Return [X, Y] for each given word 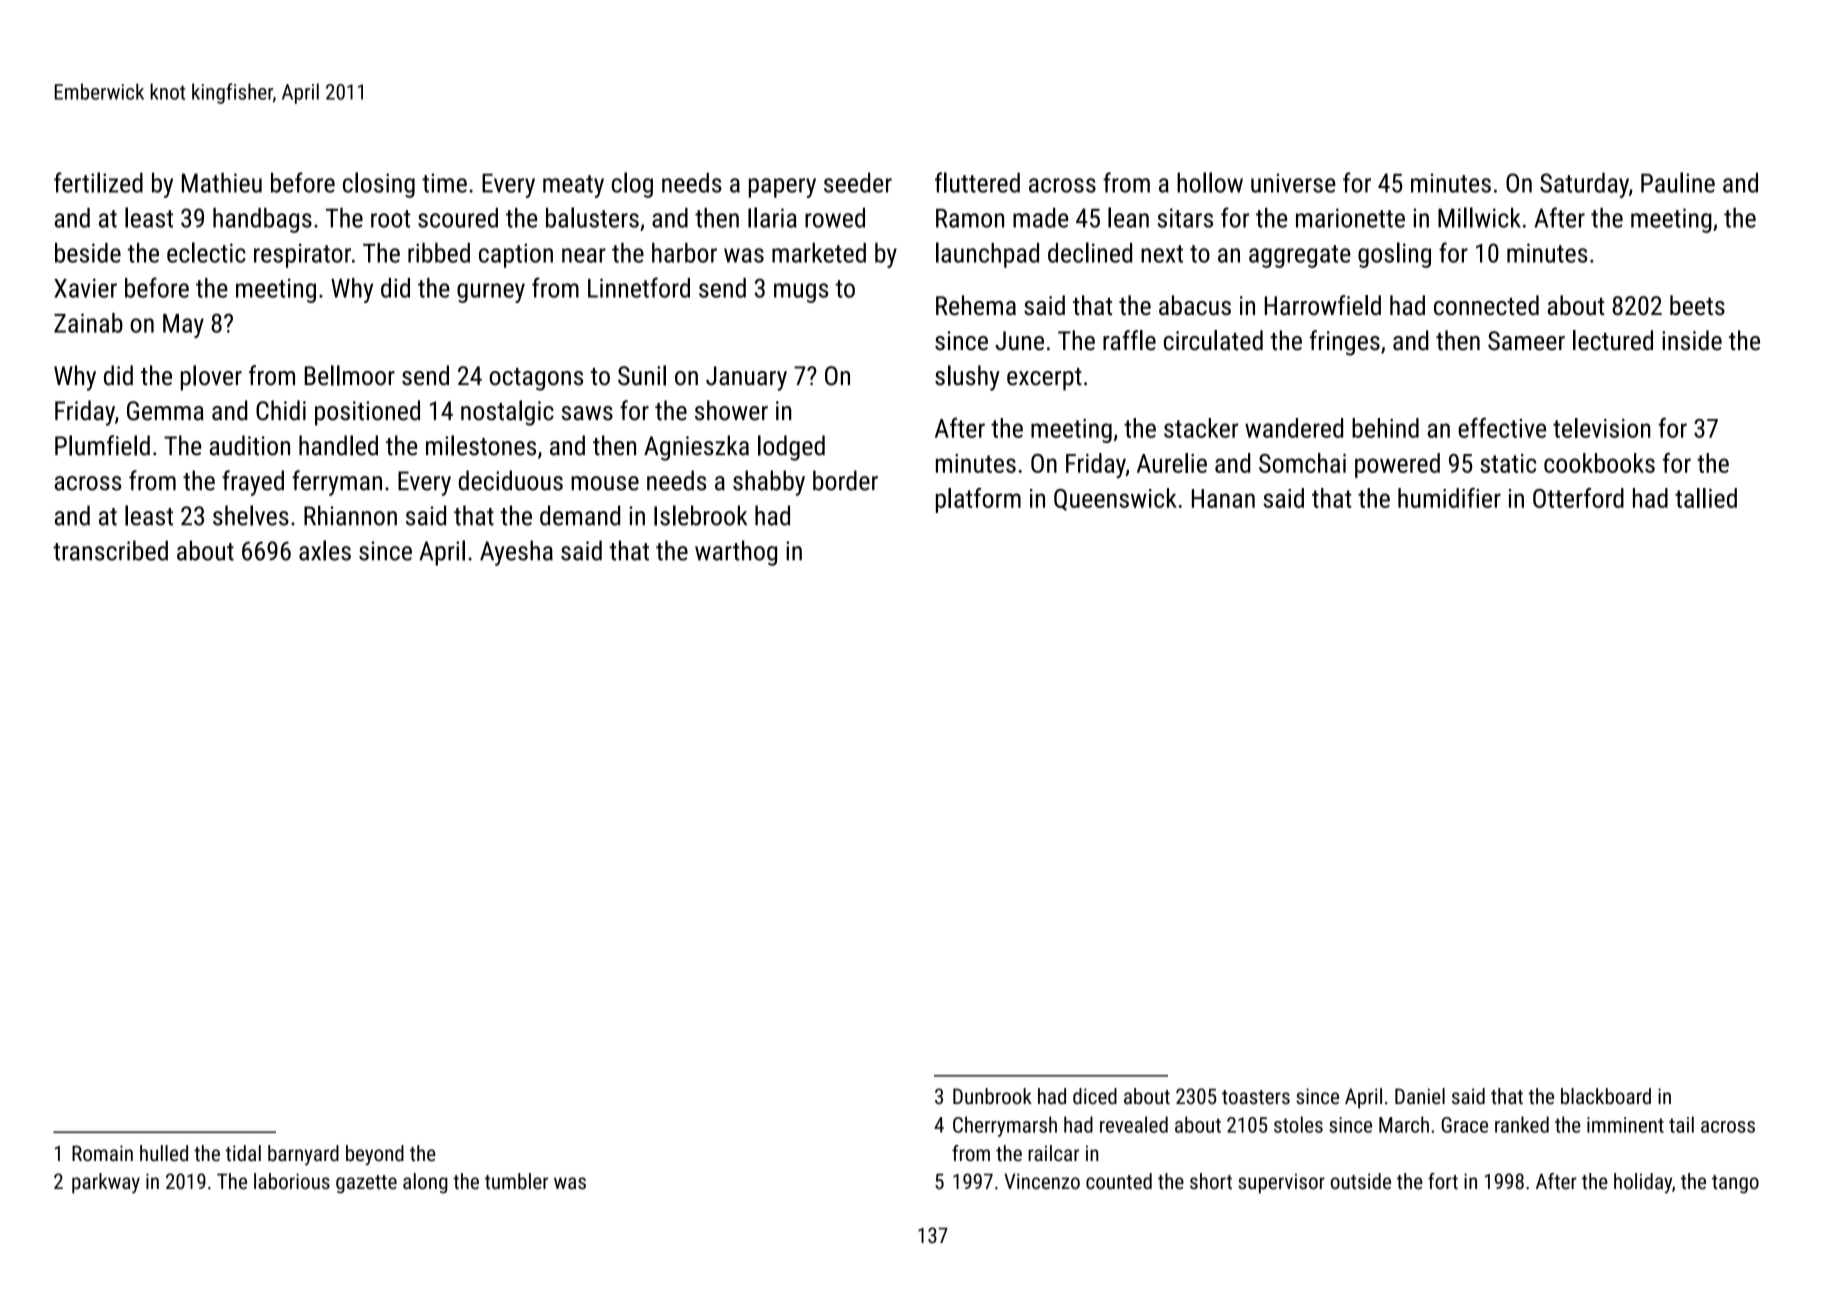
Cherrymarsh [1005, 1126]
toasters [1256, 1097]
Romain [102, 1153]
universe [1293, 183]
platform [978, 500]
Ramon [970, 218]
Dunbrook [992, 1096]
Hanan [1223, 498]
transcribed [110, 550]
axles [325, 550]
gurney [491, 293]
